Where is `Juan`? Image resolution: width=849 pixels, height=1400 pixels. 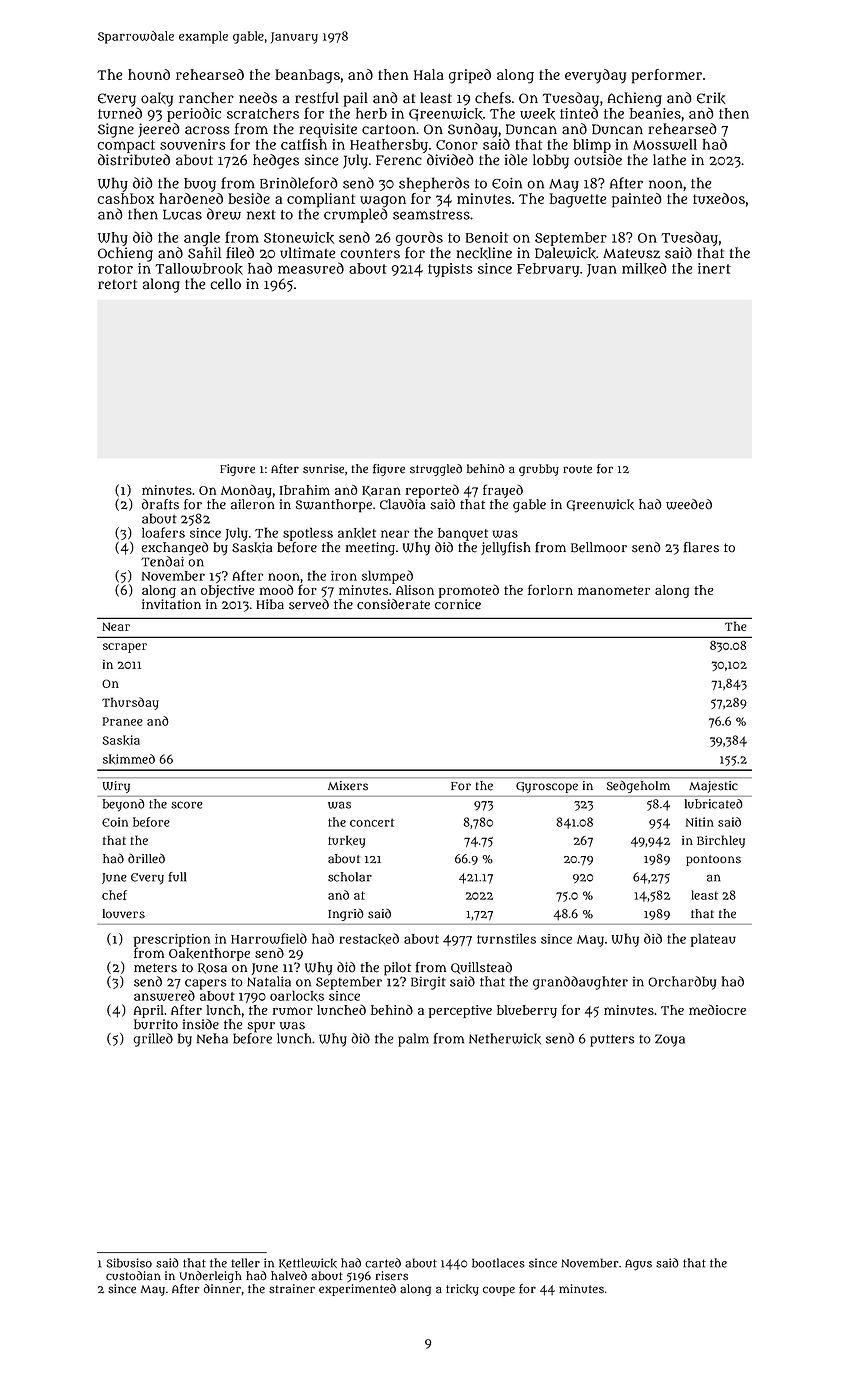 Juan is located at coordinates (602, 270).
